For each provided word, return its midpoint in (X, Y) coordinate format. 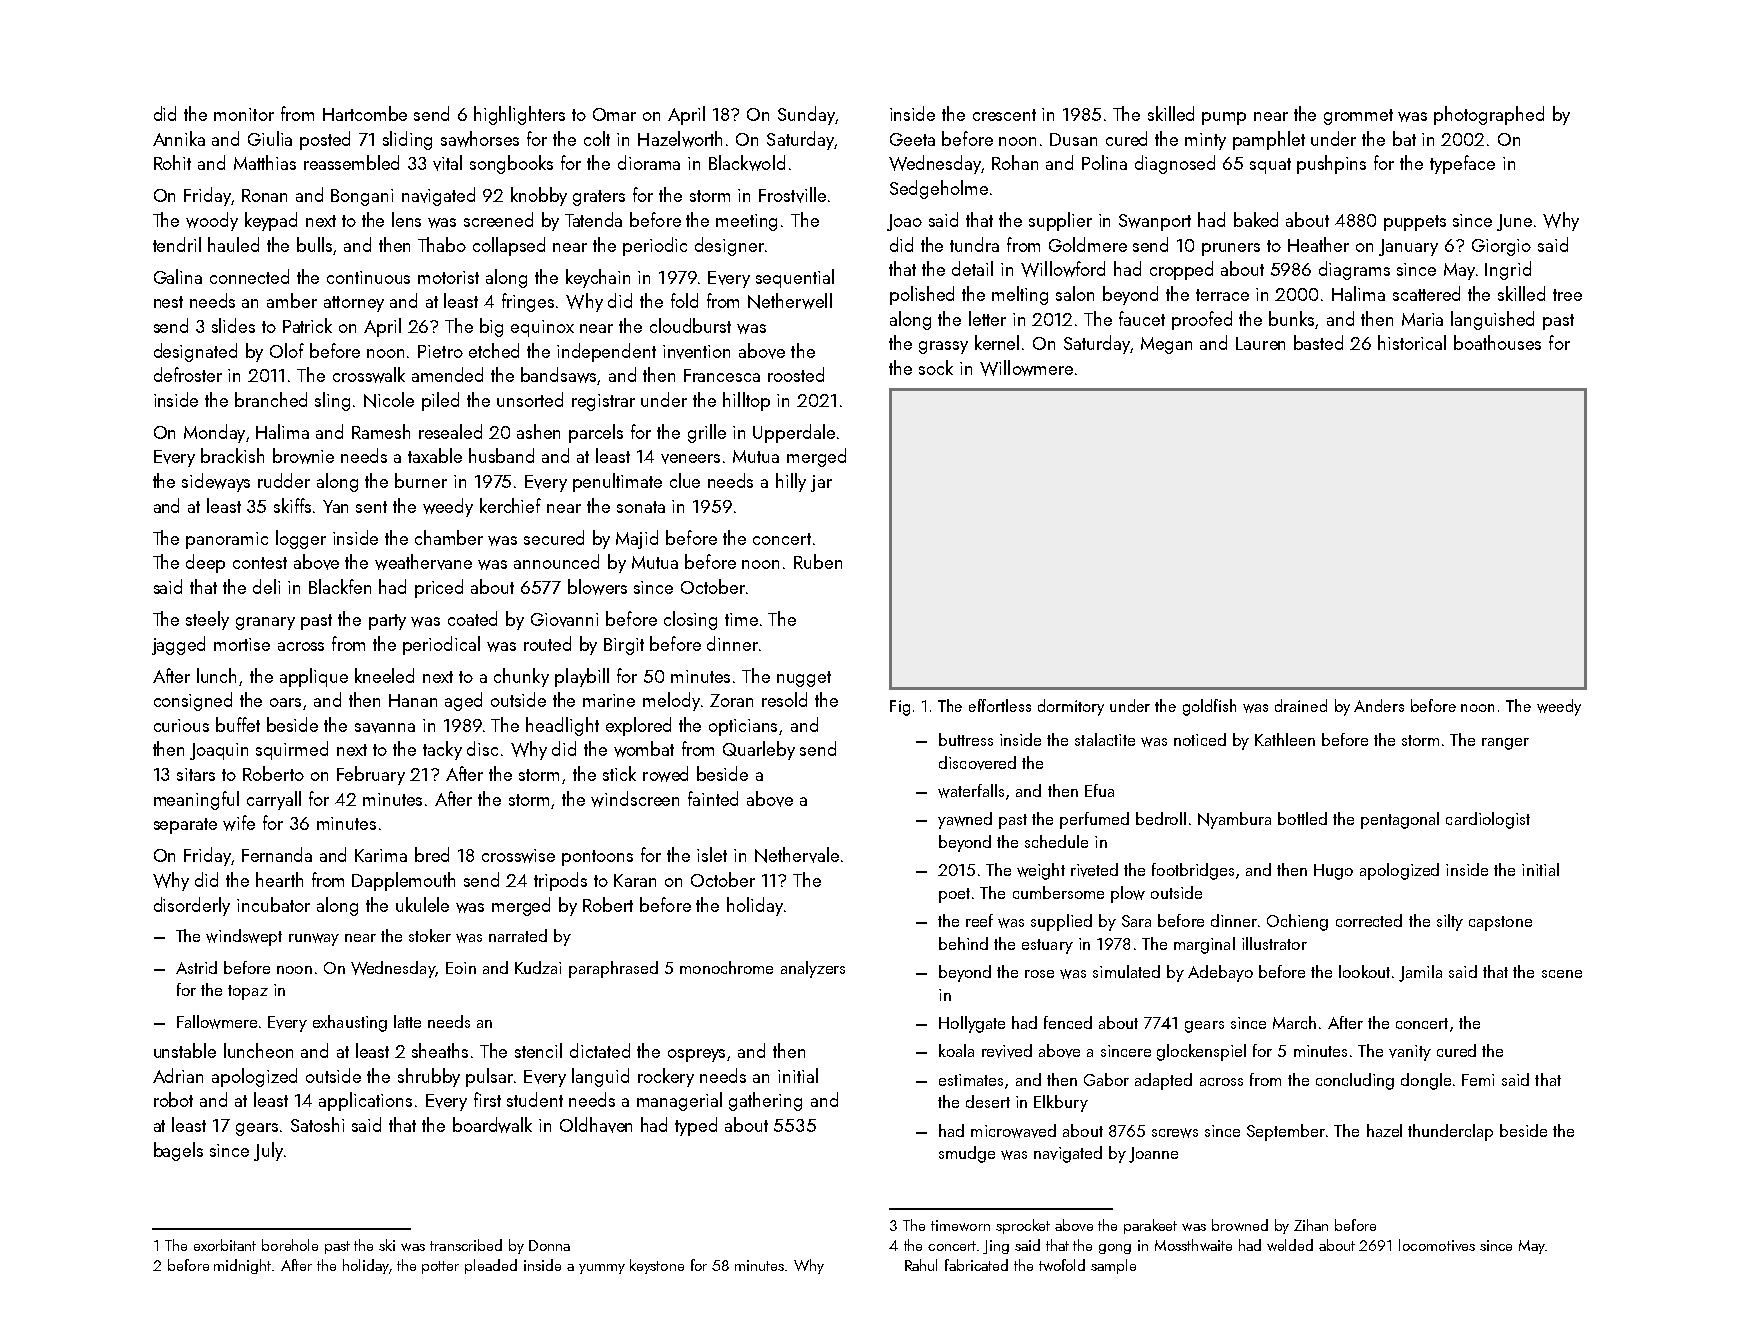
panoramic (227, 540)
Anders (1379, 705)
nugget (804, 679)
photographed (1489, 115)
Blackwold (747, 163)
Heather (1318, 244)
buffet (238, 724)
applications (365, 1101)
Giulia (270, 138)
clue (685, 480)
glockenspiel (1201, 1052)
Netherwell (790, 301)
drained (1301, 705)
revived (1007, 1051)
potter (440, 1267)
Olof (287, 350)
